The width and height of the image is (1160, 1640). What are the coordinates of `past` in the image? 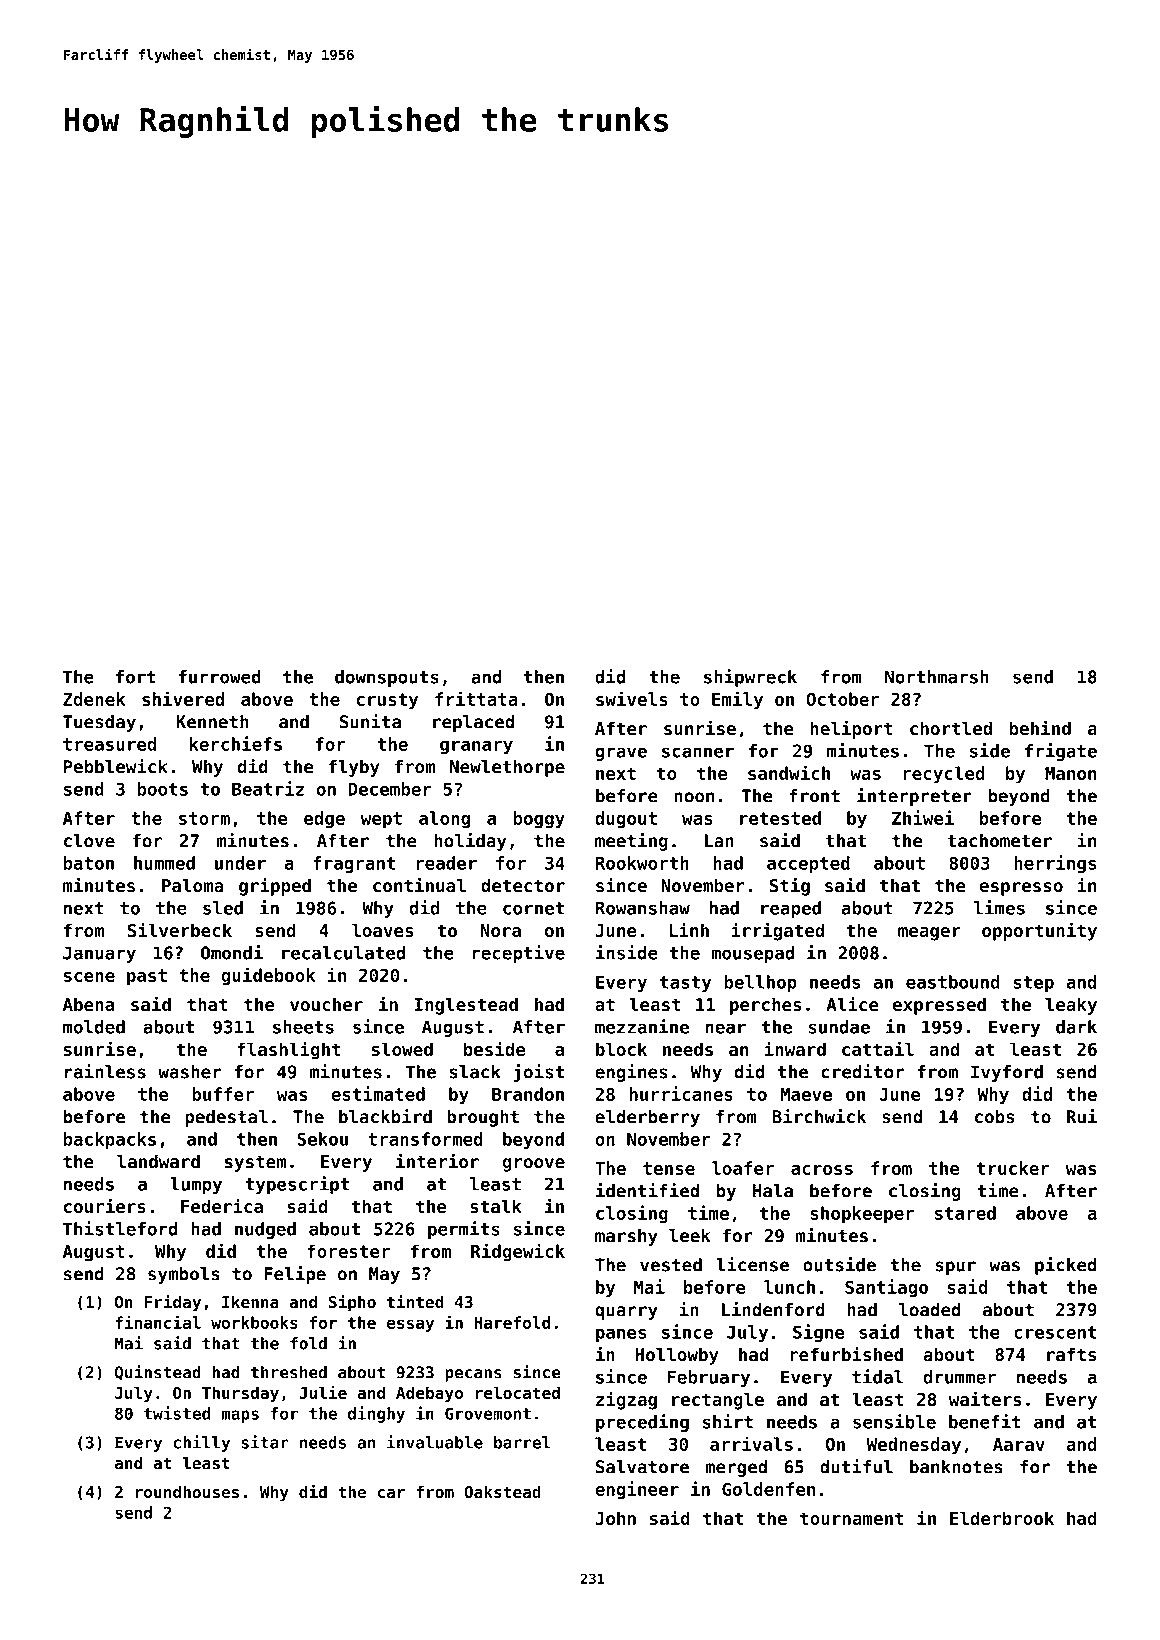 It's located at (147, 977).
